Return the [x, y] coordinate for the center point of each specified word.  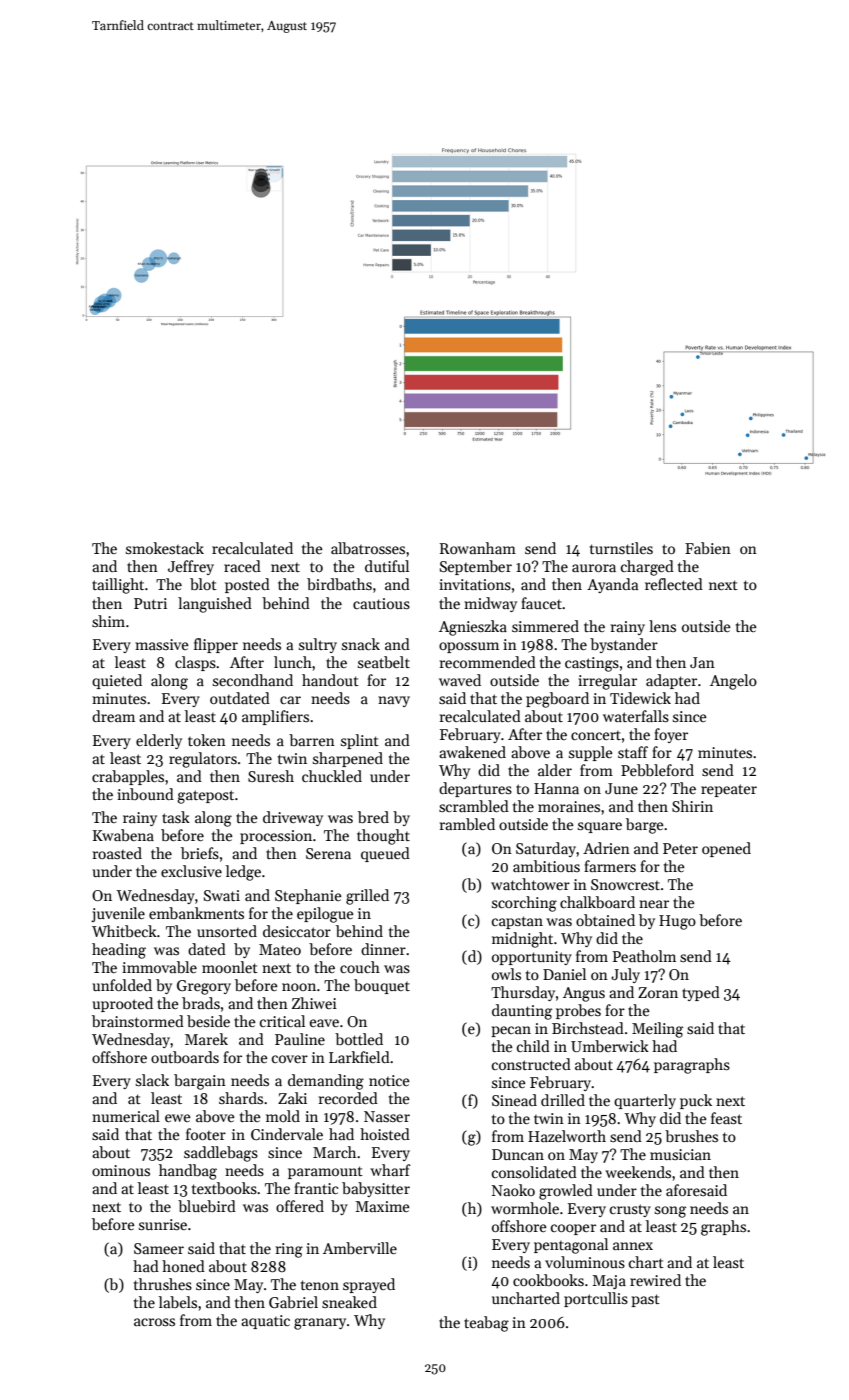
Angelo [733, 682]
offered [300, 1206]
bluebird [207, 1206]
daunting [522, 1012]
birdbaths [339, 584]
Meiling [657, 1030]
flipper [216, 645]
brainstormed [138, 1021]
